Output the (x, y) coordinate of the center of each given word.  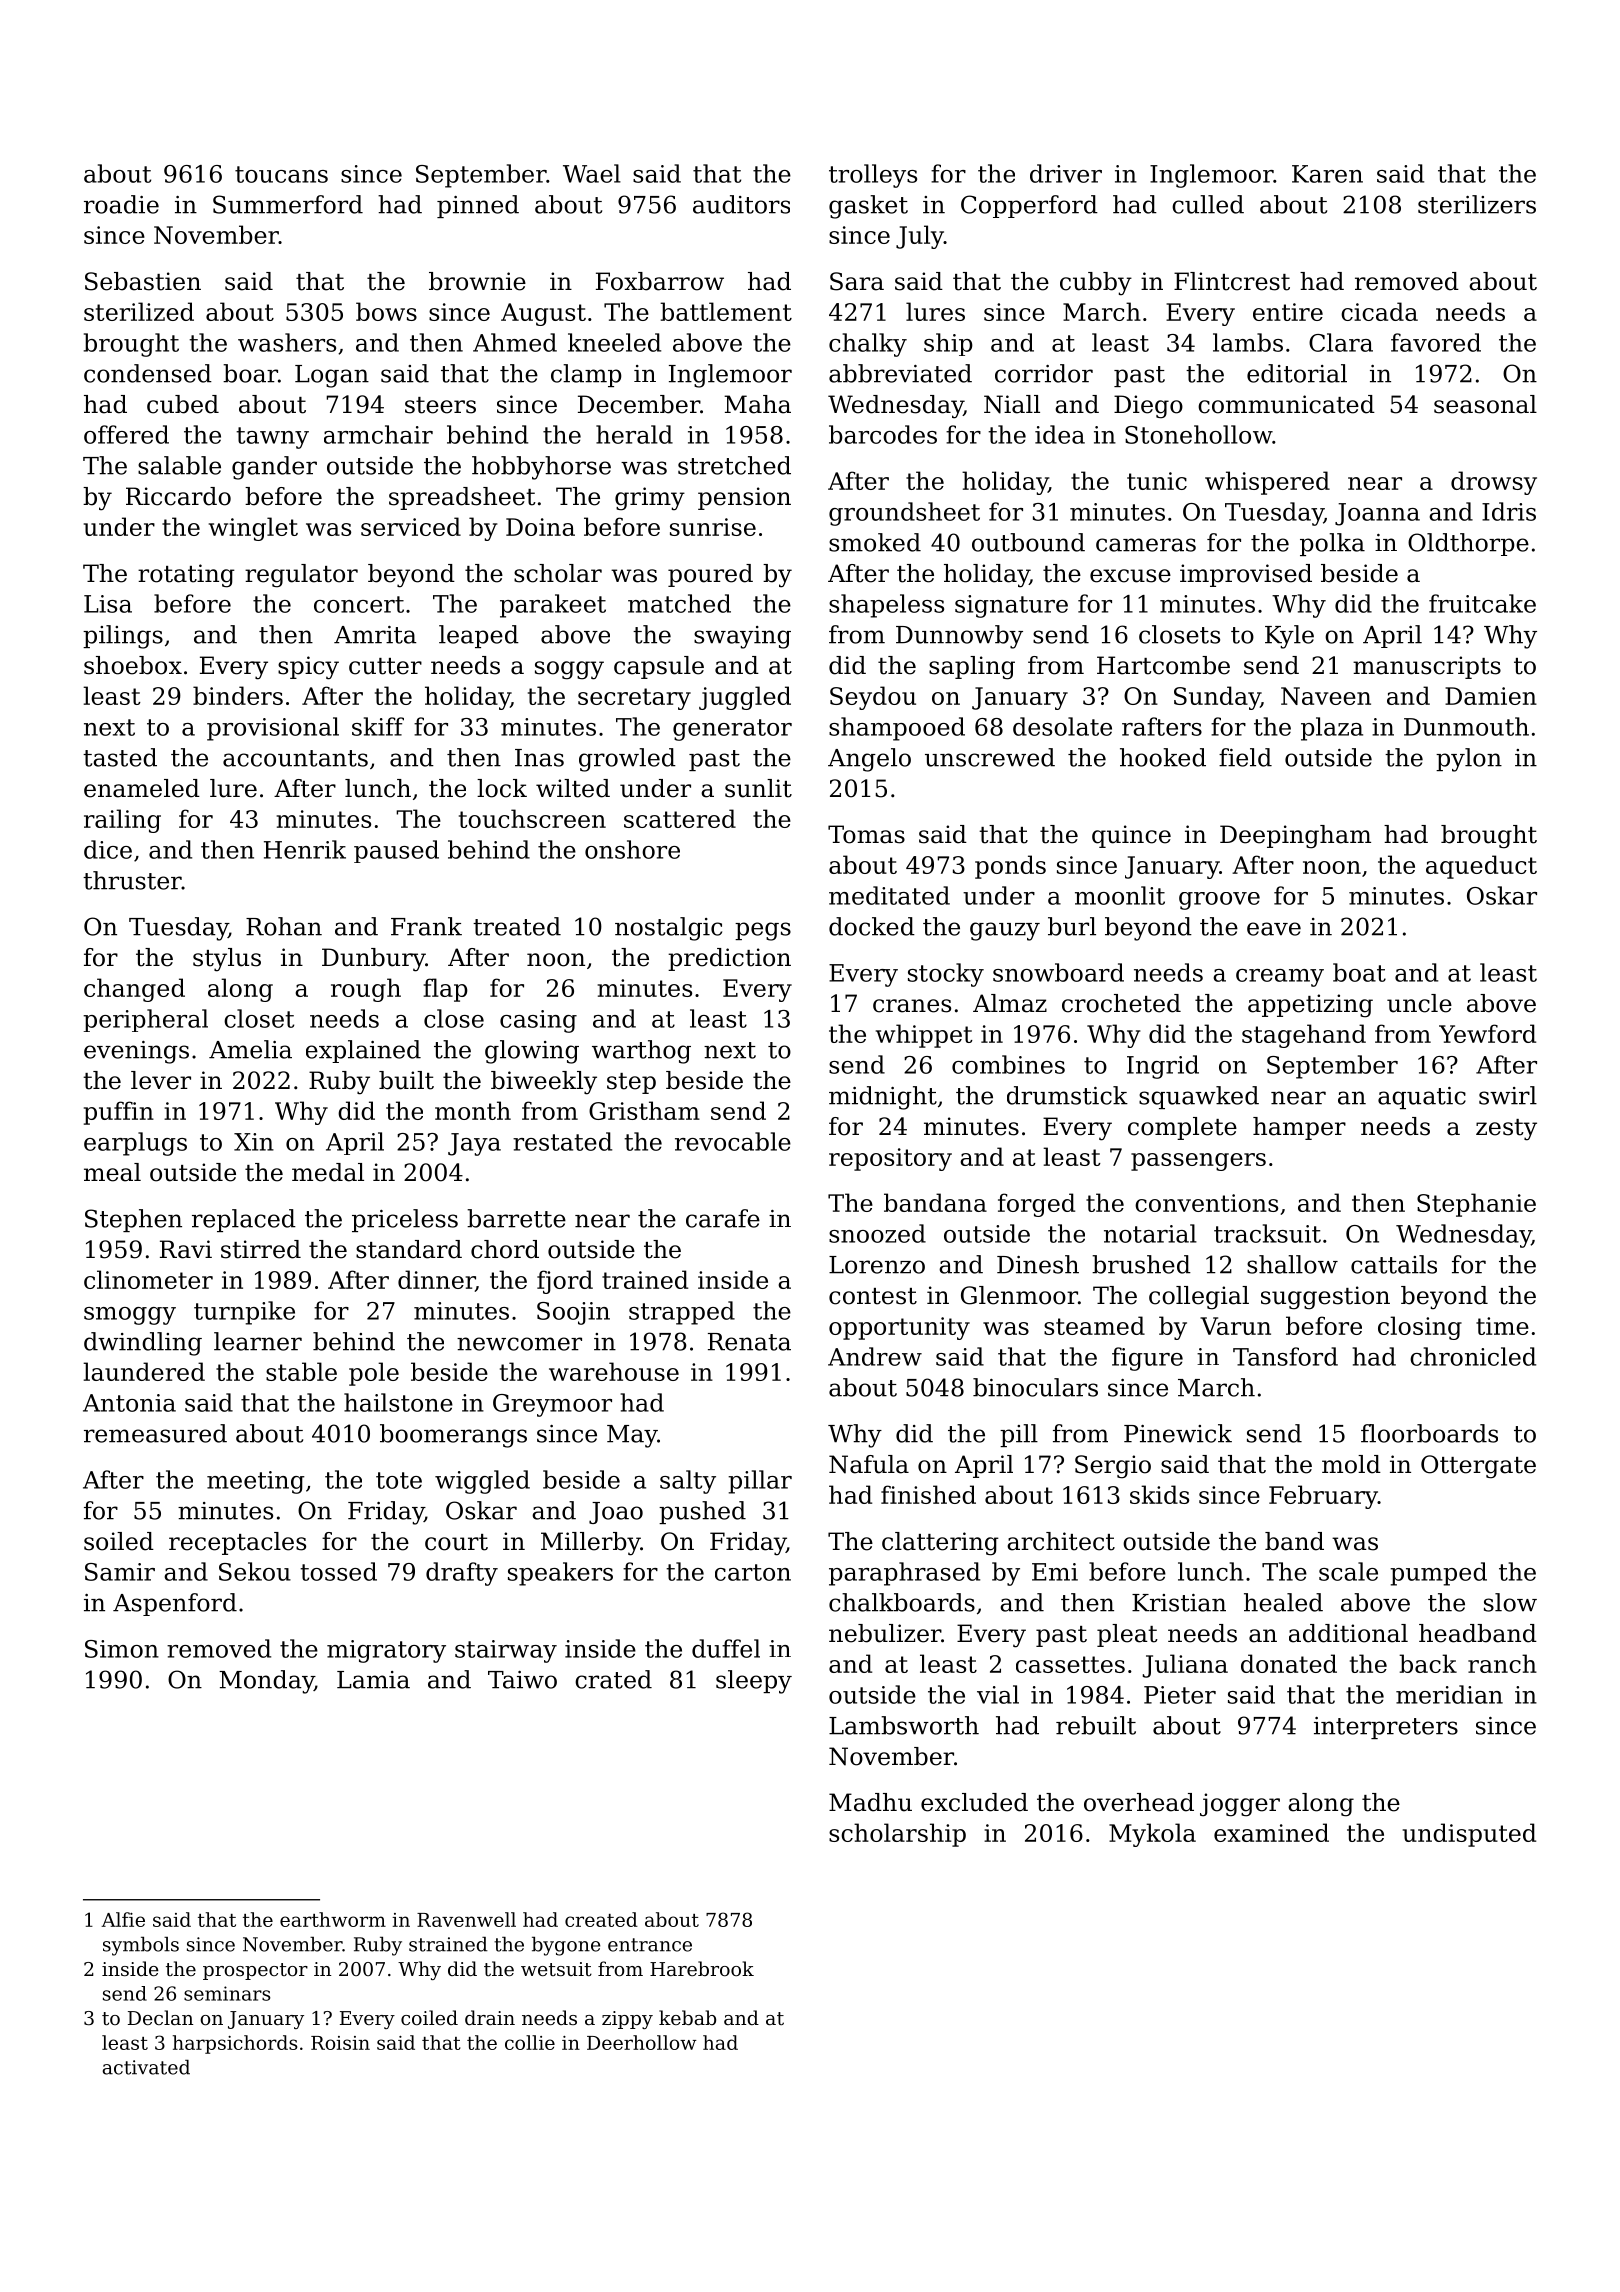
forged (1036, 1205)
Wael (592, 173)
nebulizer (885, 1633)
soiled (119, 1541)
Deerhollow (642, 2042)
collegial (1199, 1298)
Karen (1327, 174)
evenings (136, 1052)
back (1428, 1663)
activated (146, 2067)
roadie (121, 204)
